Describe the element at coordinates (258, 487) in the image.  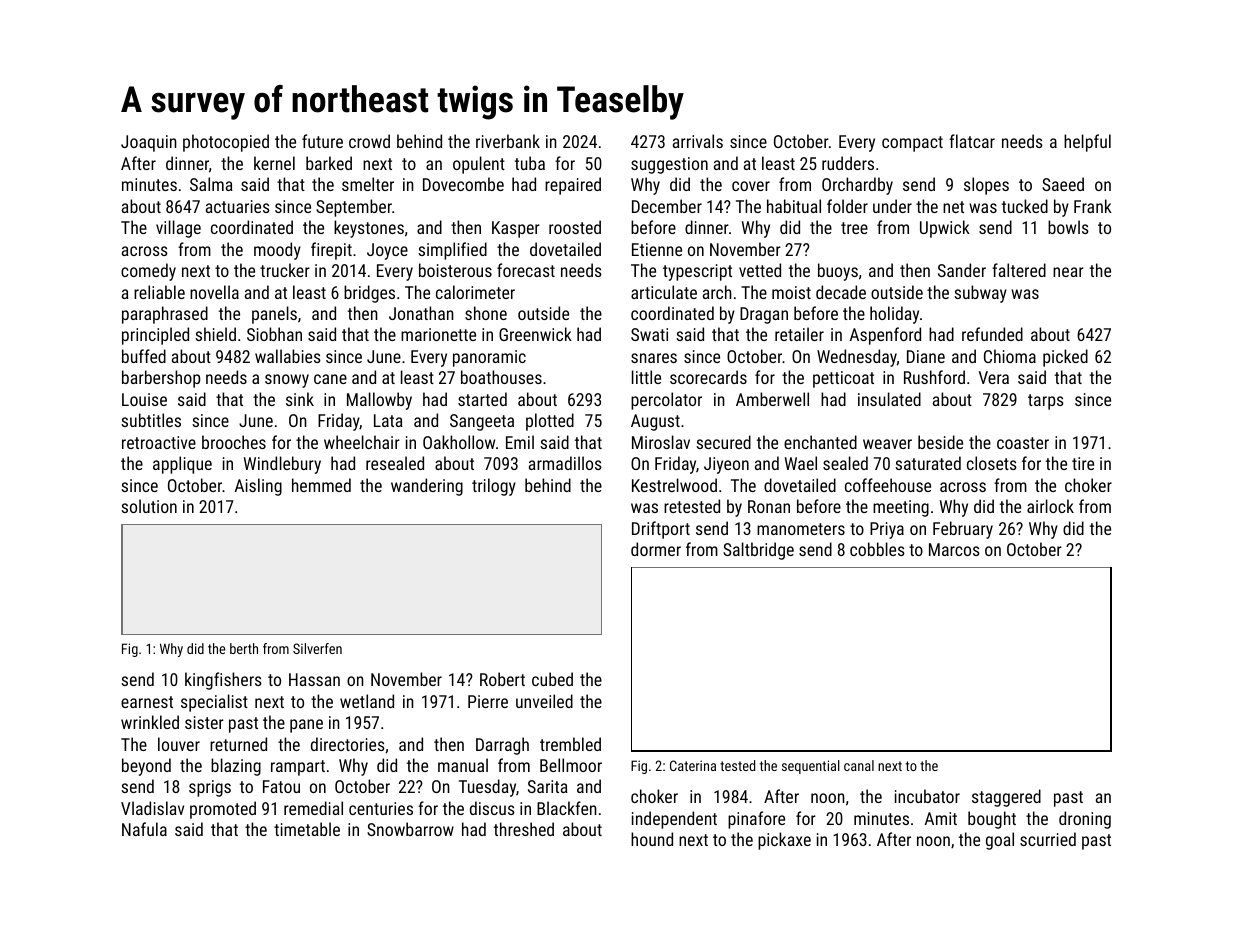
I see `Aisling` at that location.
